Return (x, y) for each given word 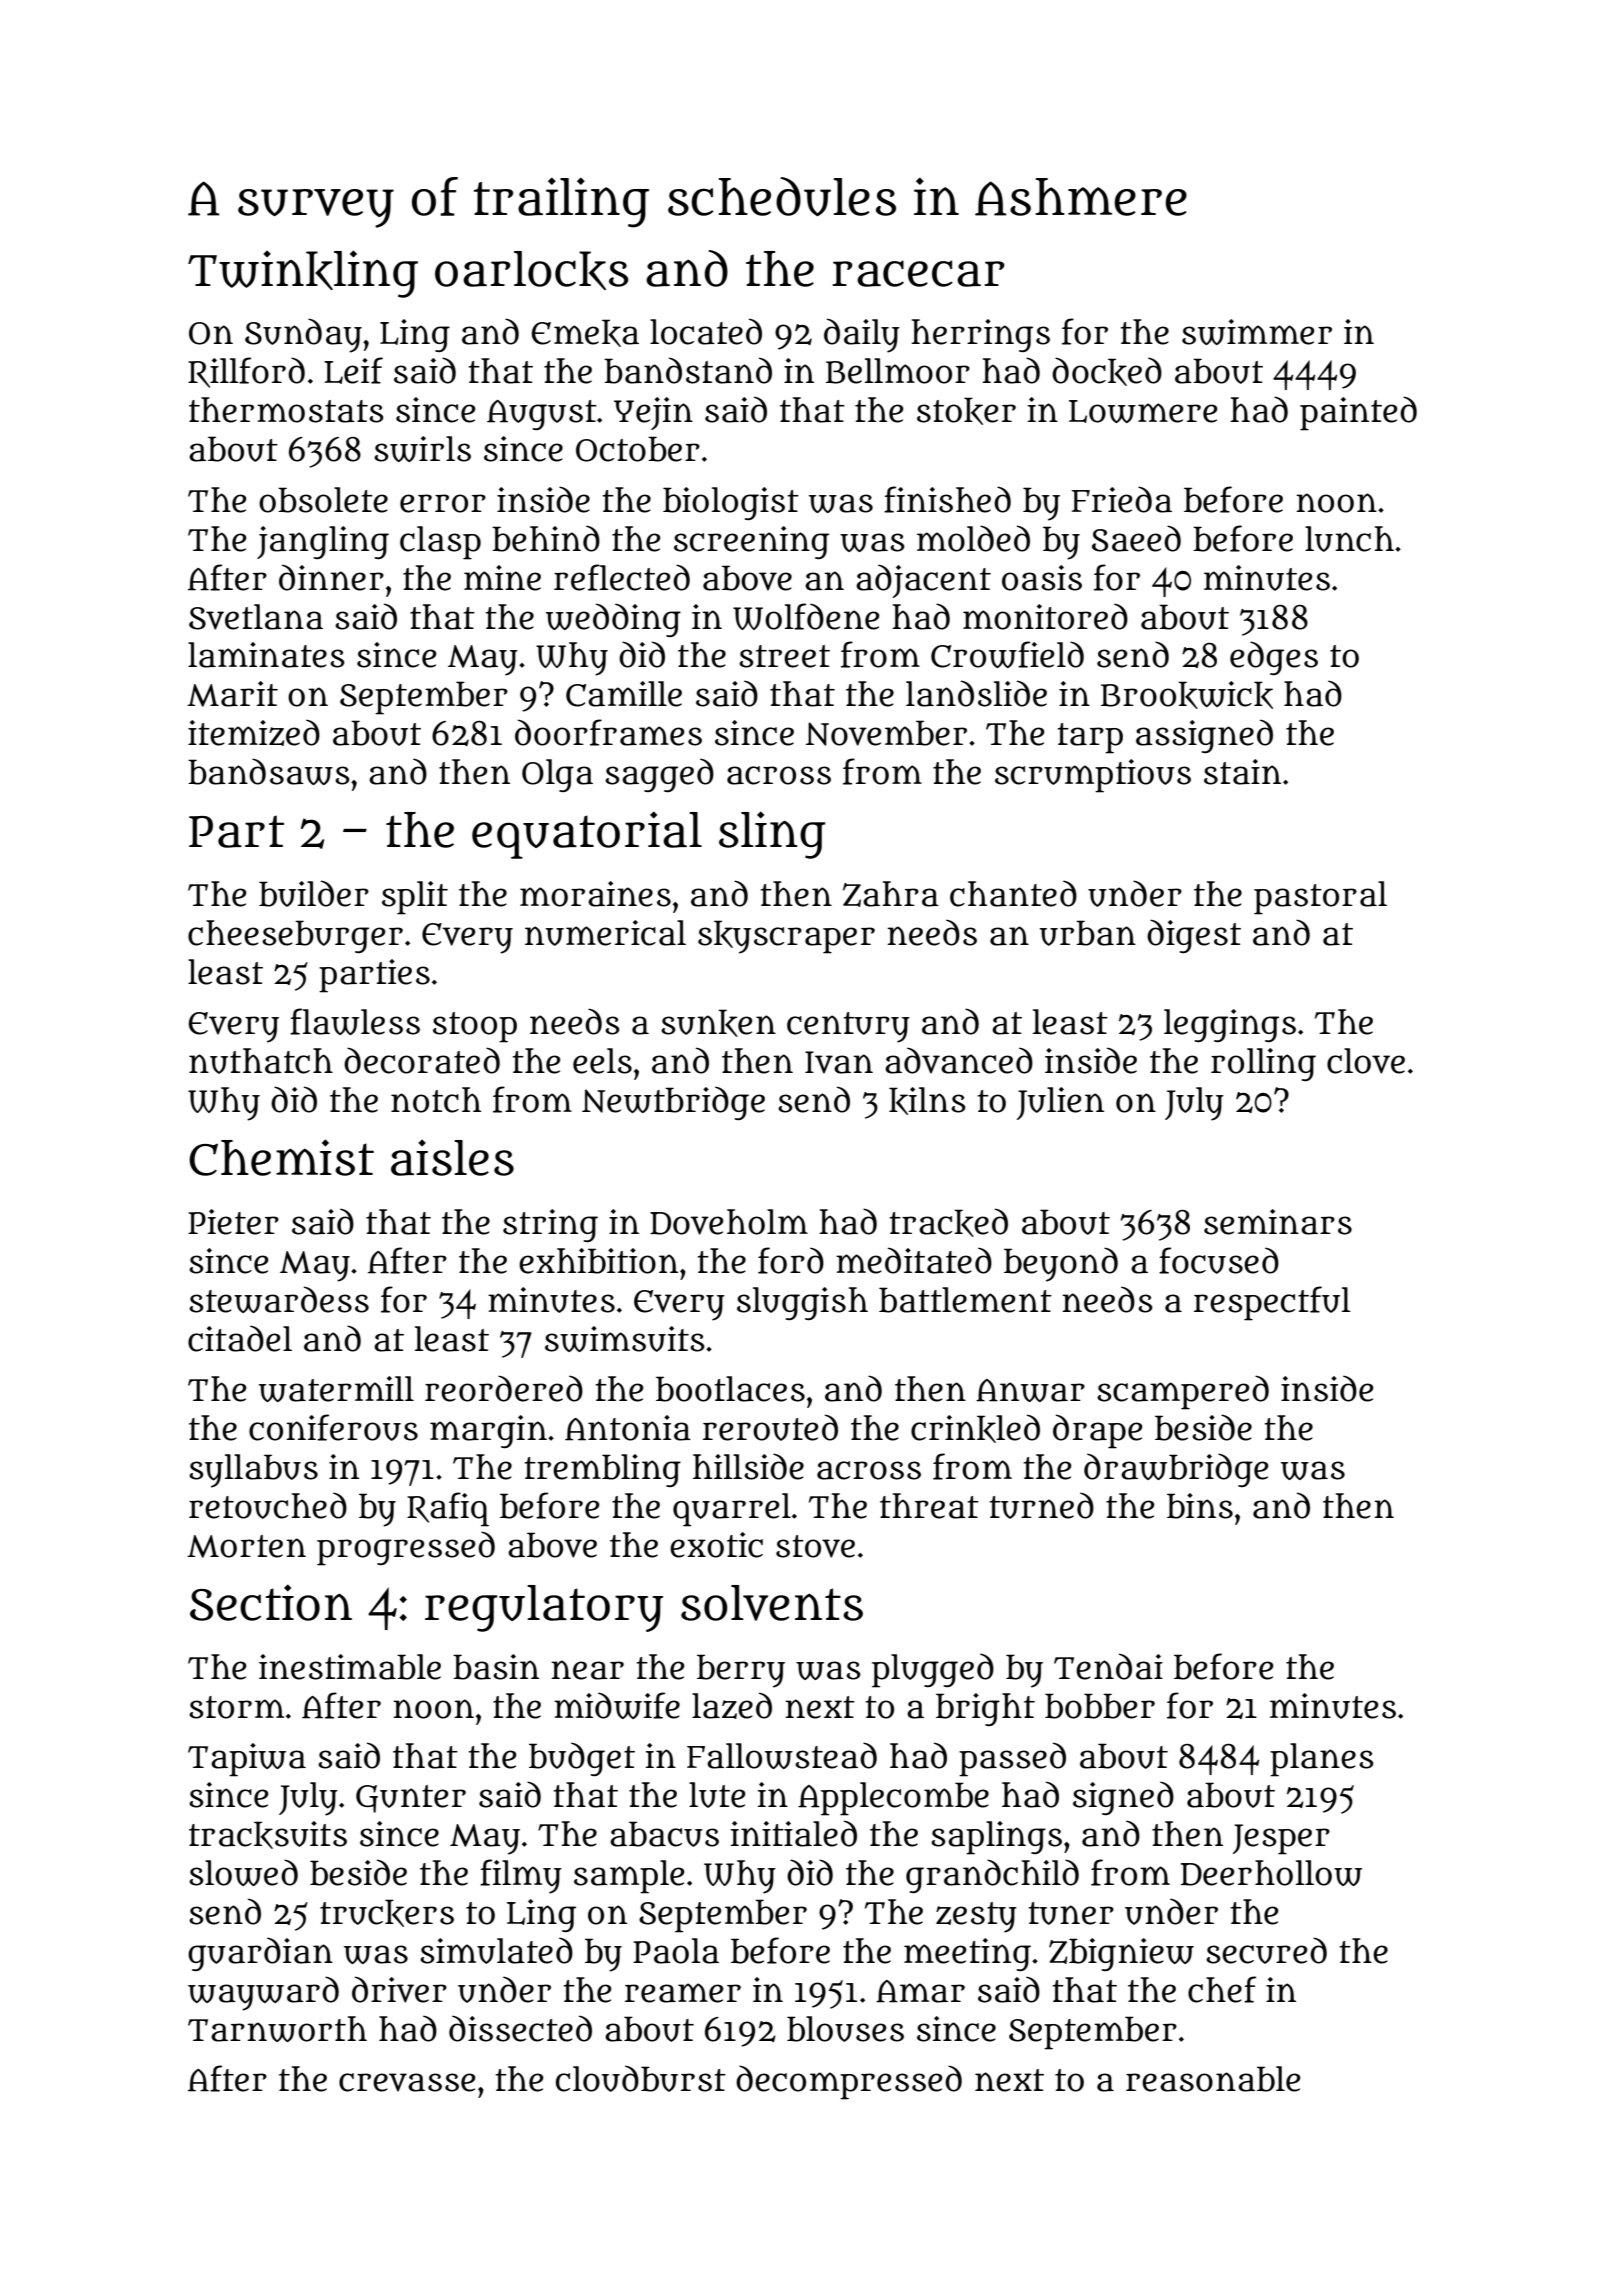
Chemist (281, 1157)
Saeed (1136, 538)
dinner (331, 577)
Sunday (303, 335)
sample (629, 1877)
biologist (731, 503)
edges (1274, 658)
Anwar (1030, 1390)
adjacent (923, 581)
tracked (948, 1222)
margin (488, 1431)
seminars (1278, 1222)
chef (1222, 1989)
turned (1041, 1505)
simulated (496, 1950)
